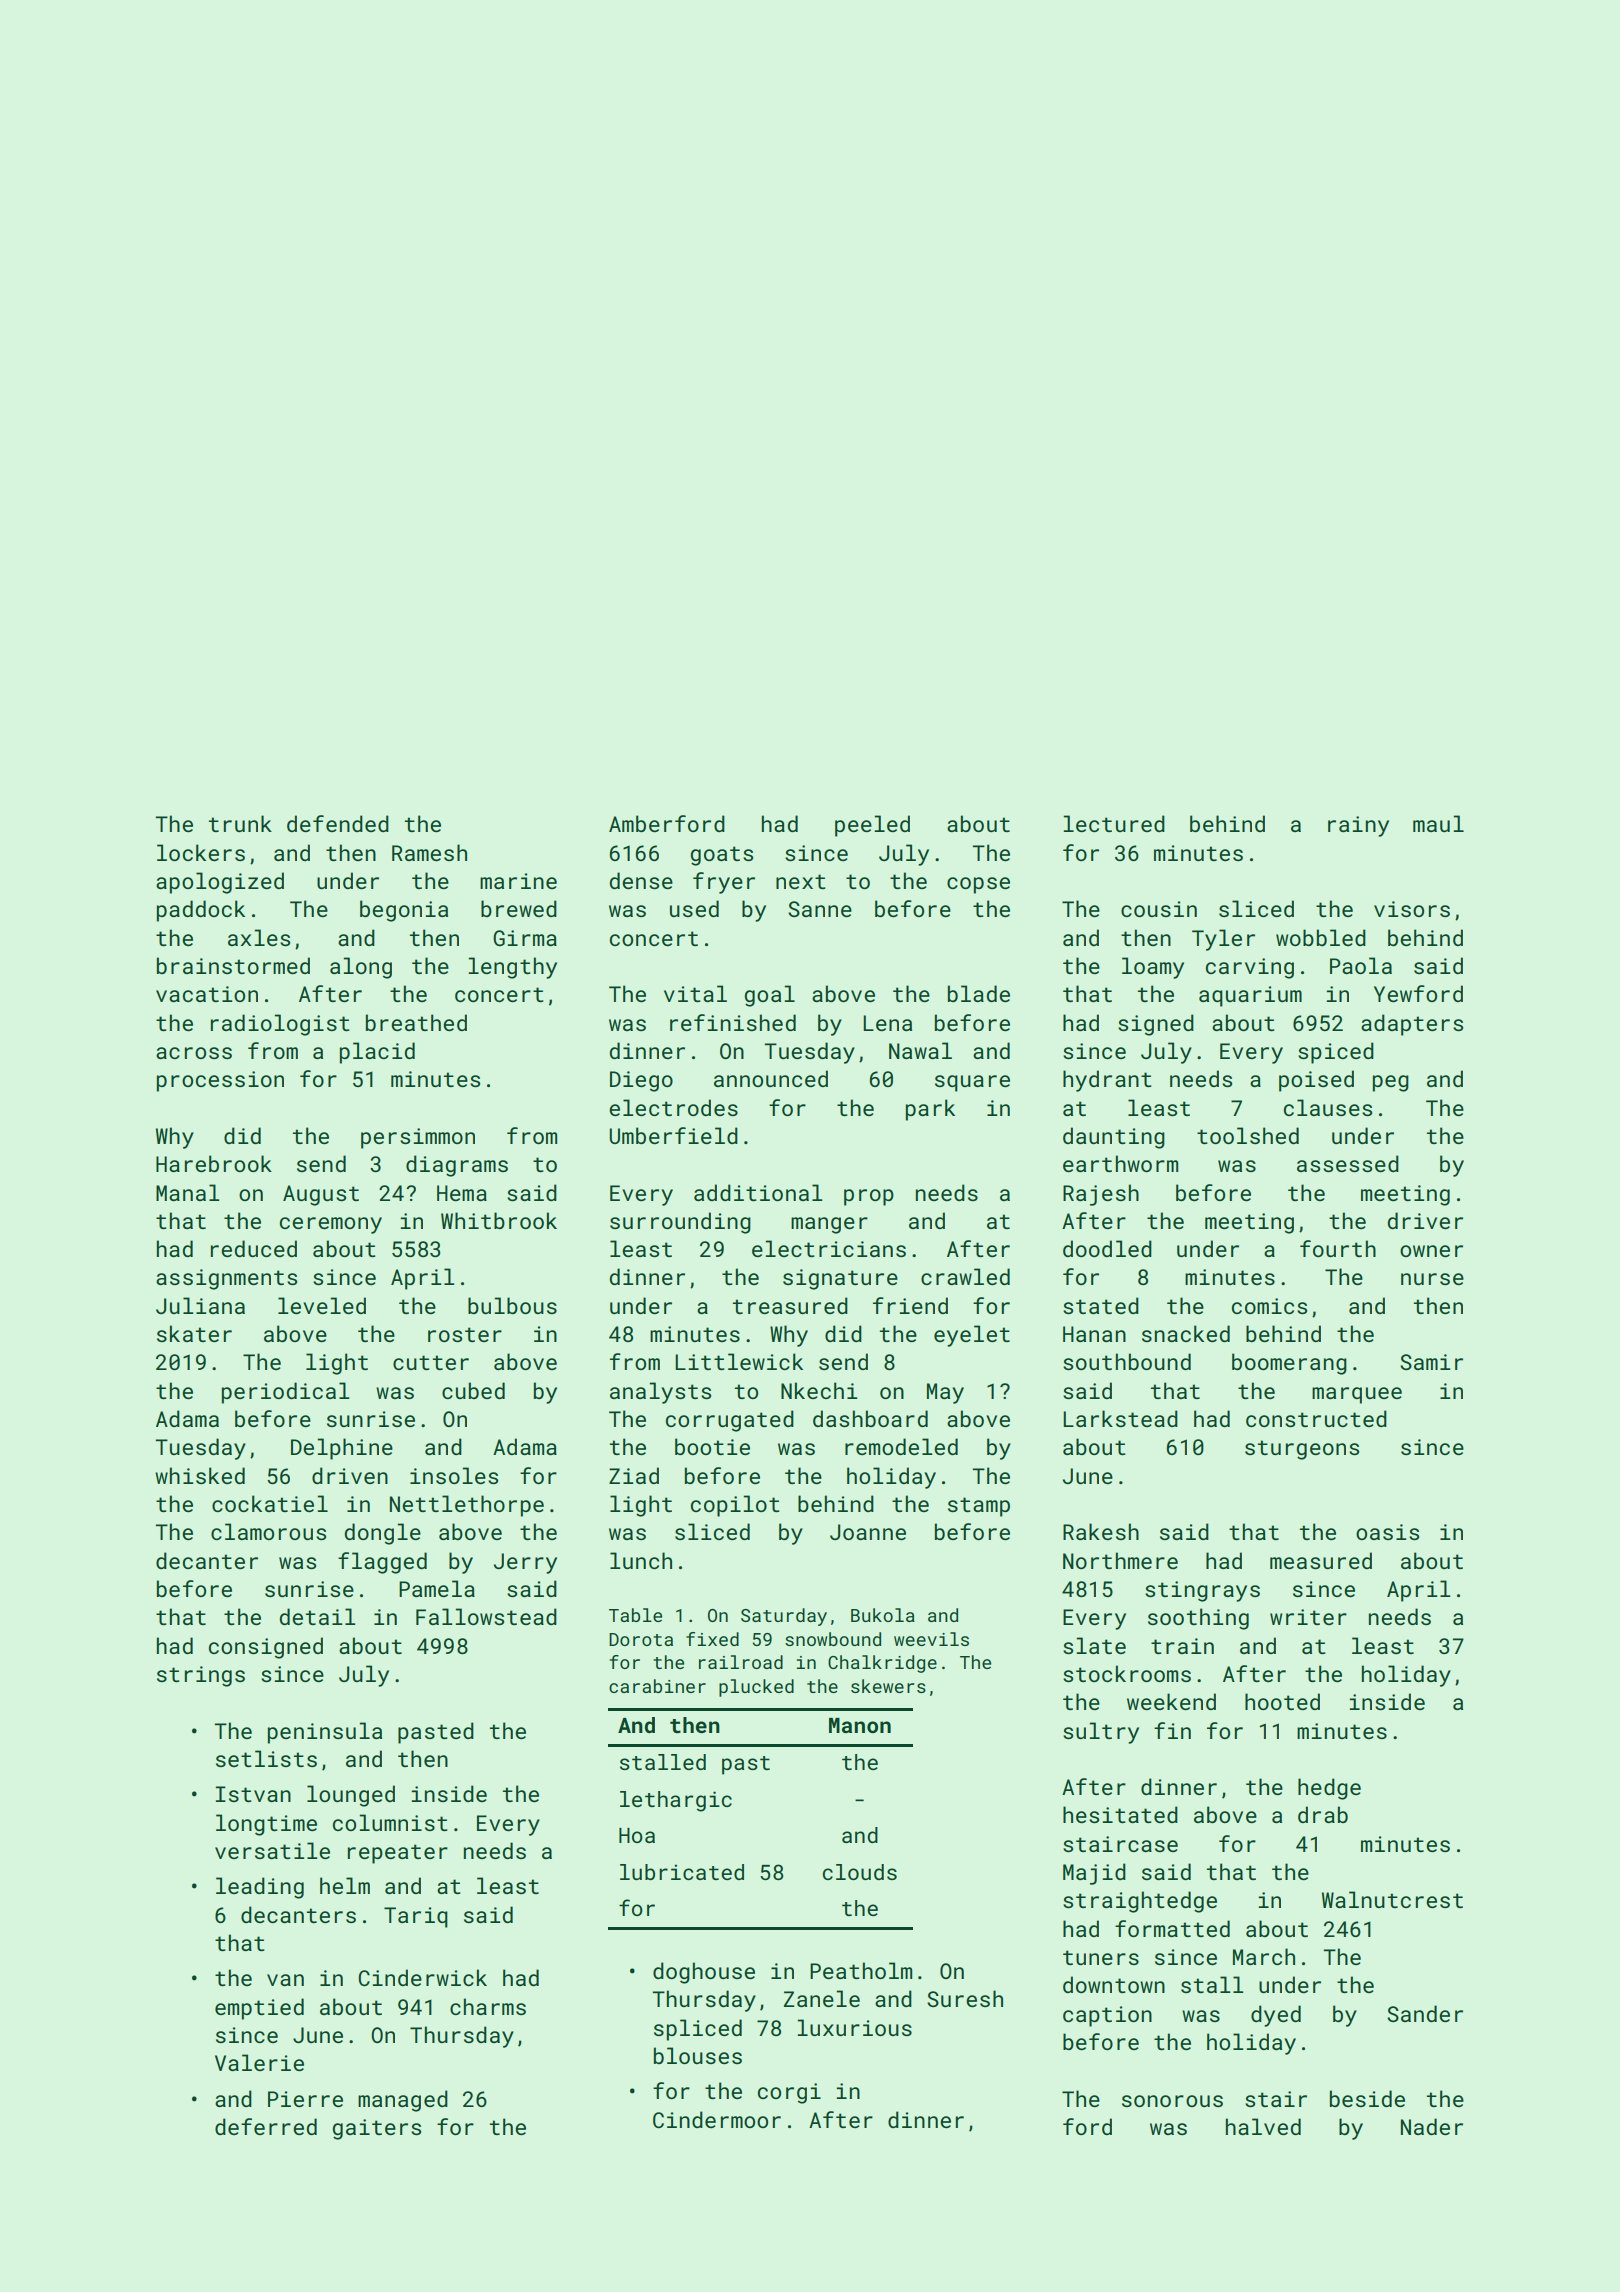  Describe the element at coordinates (641, 1081) in the screenshot. I see `Diego` at that location.
